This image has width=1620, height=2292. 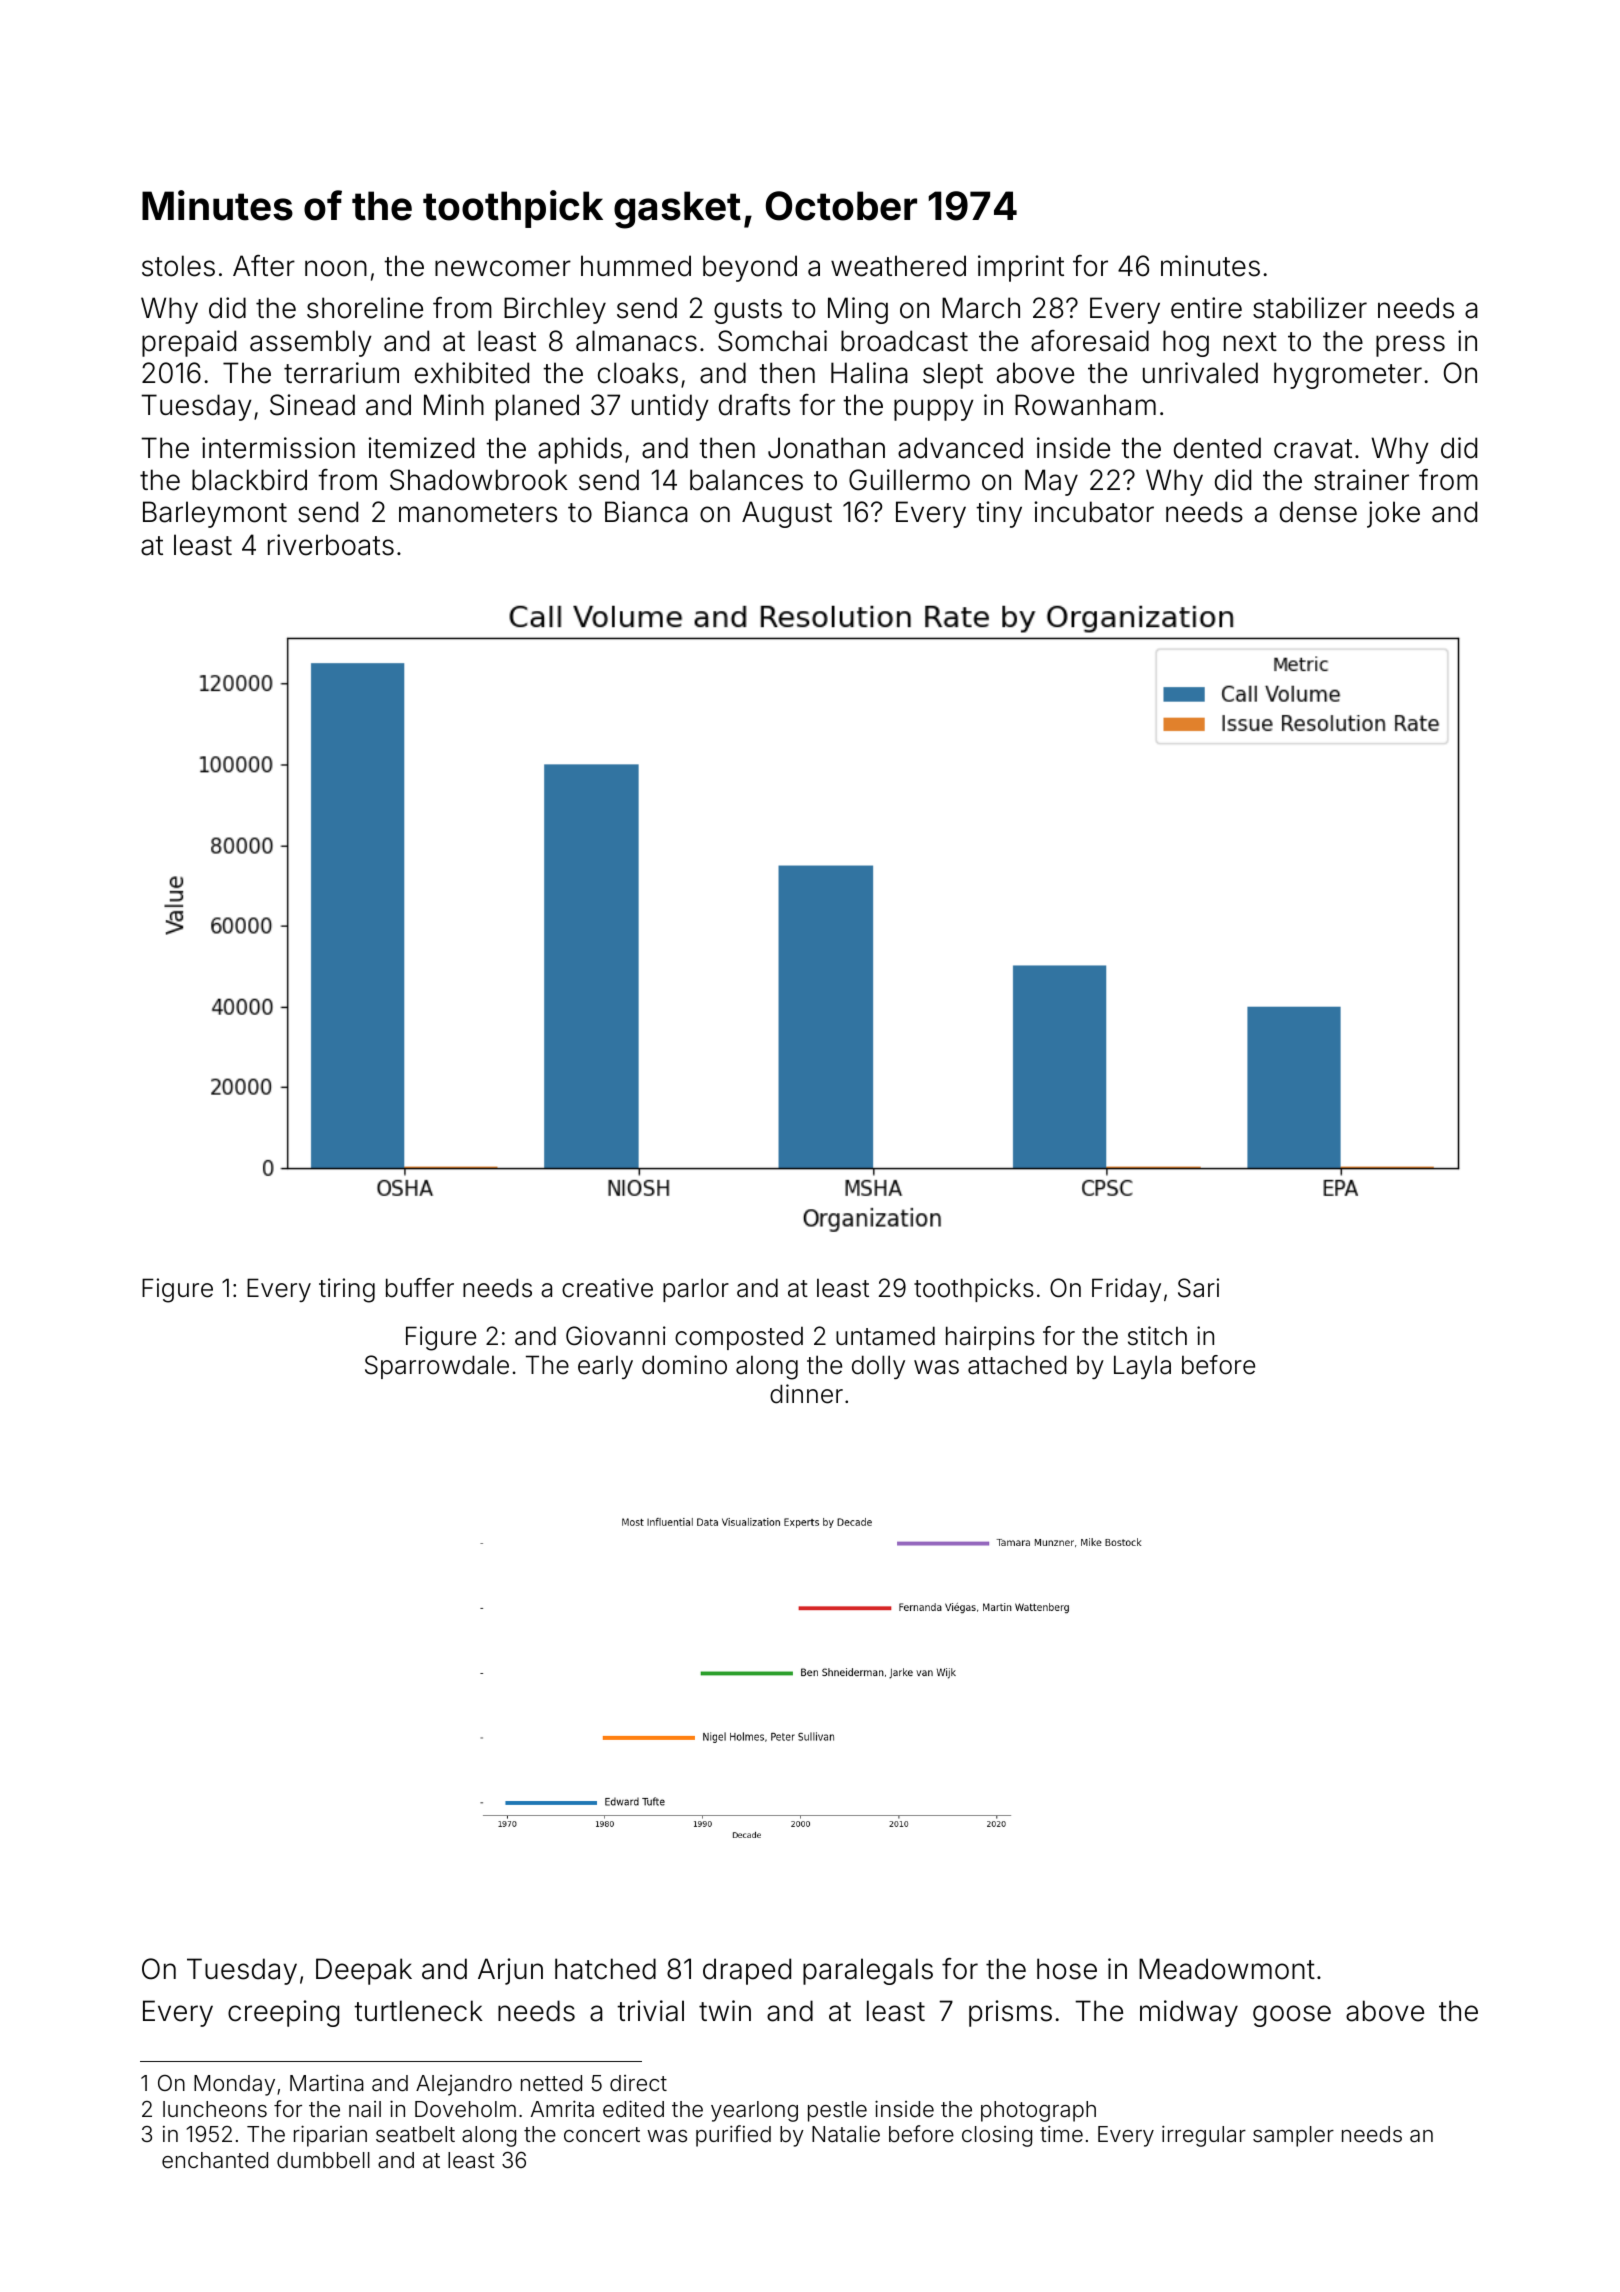 What do you see at coordinates (746, 480) in the image?
I see `balances` at bounding box center [746, 480].
